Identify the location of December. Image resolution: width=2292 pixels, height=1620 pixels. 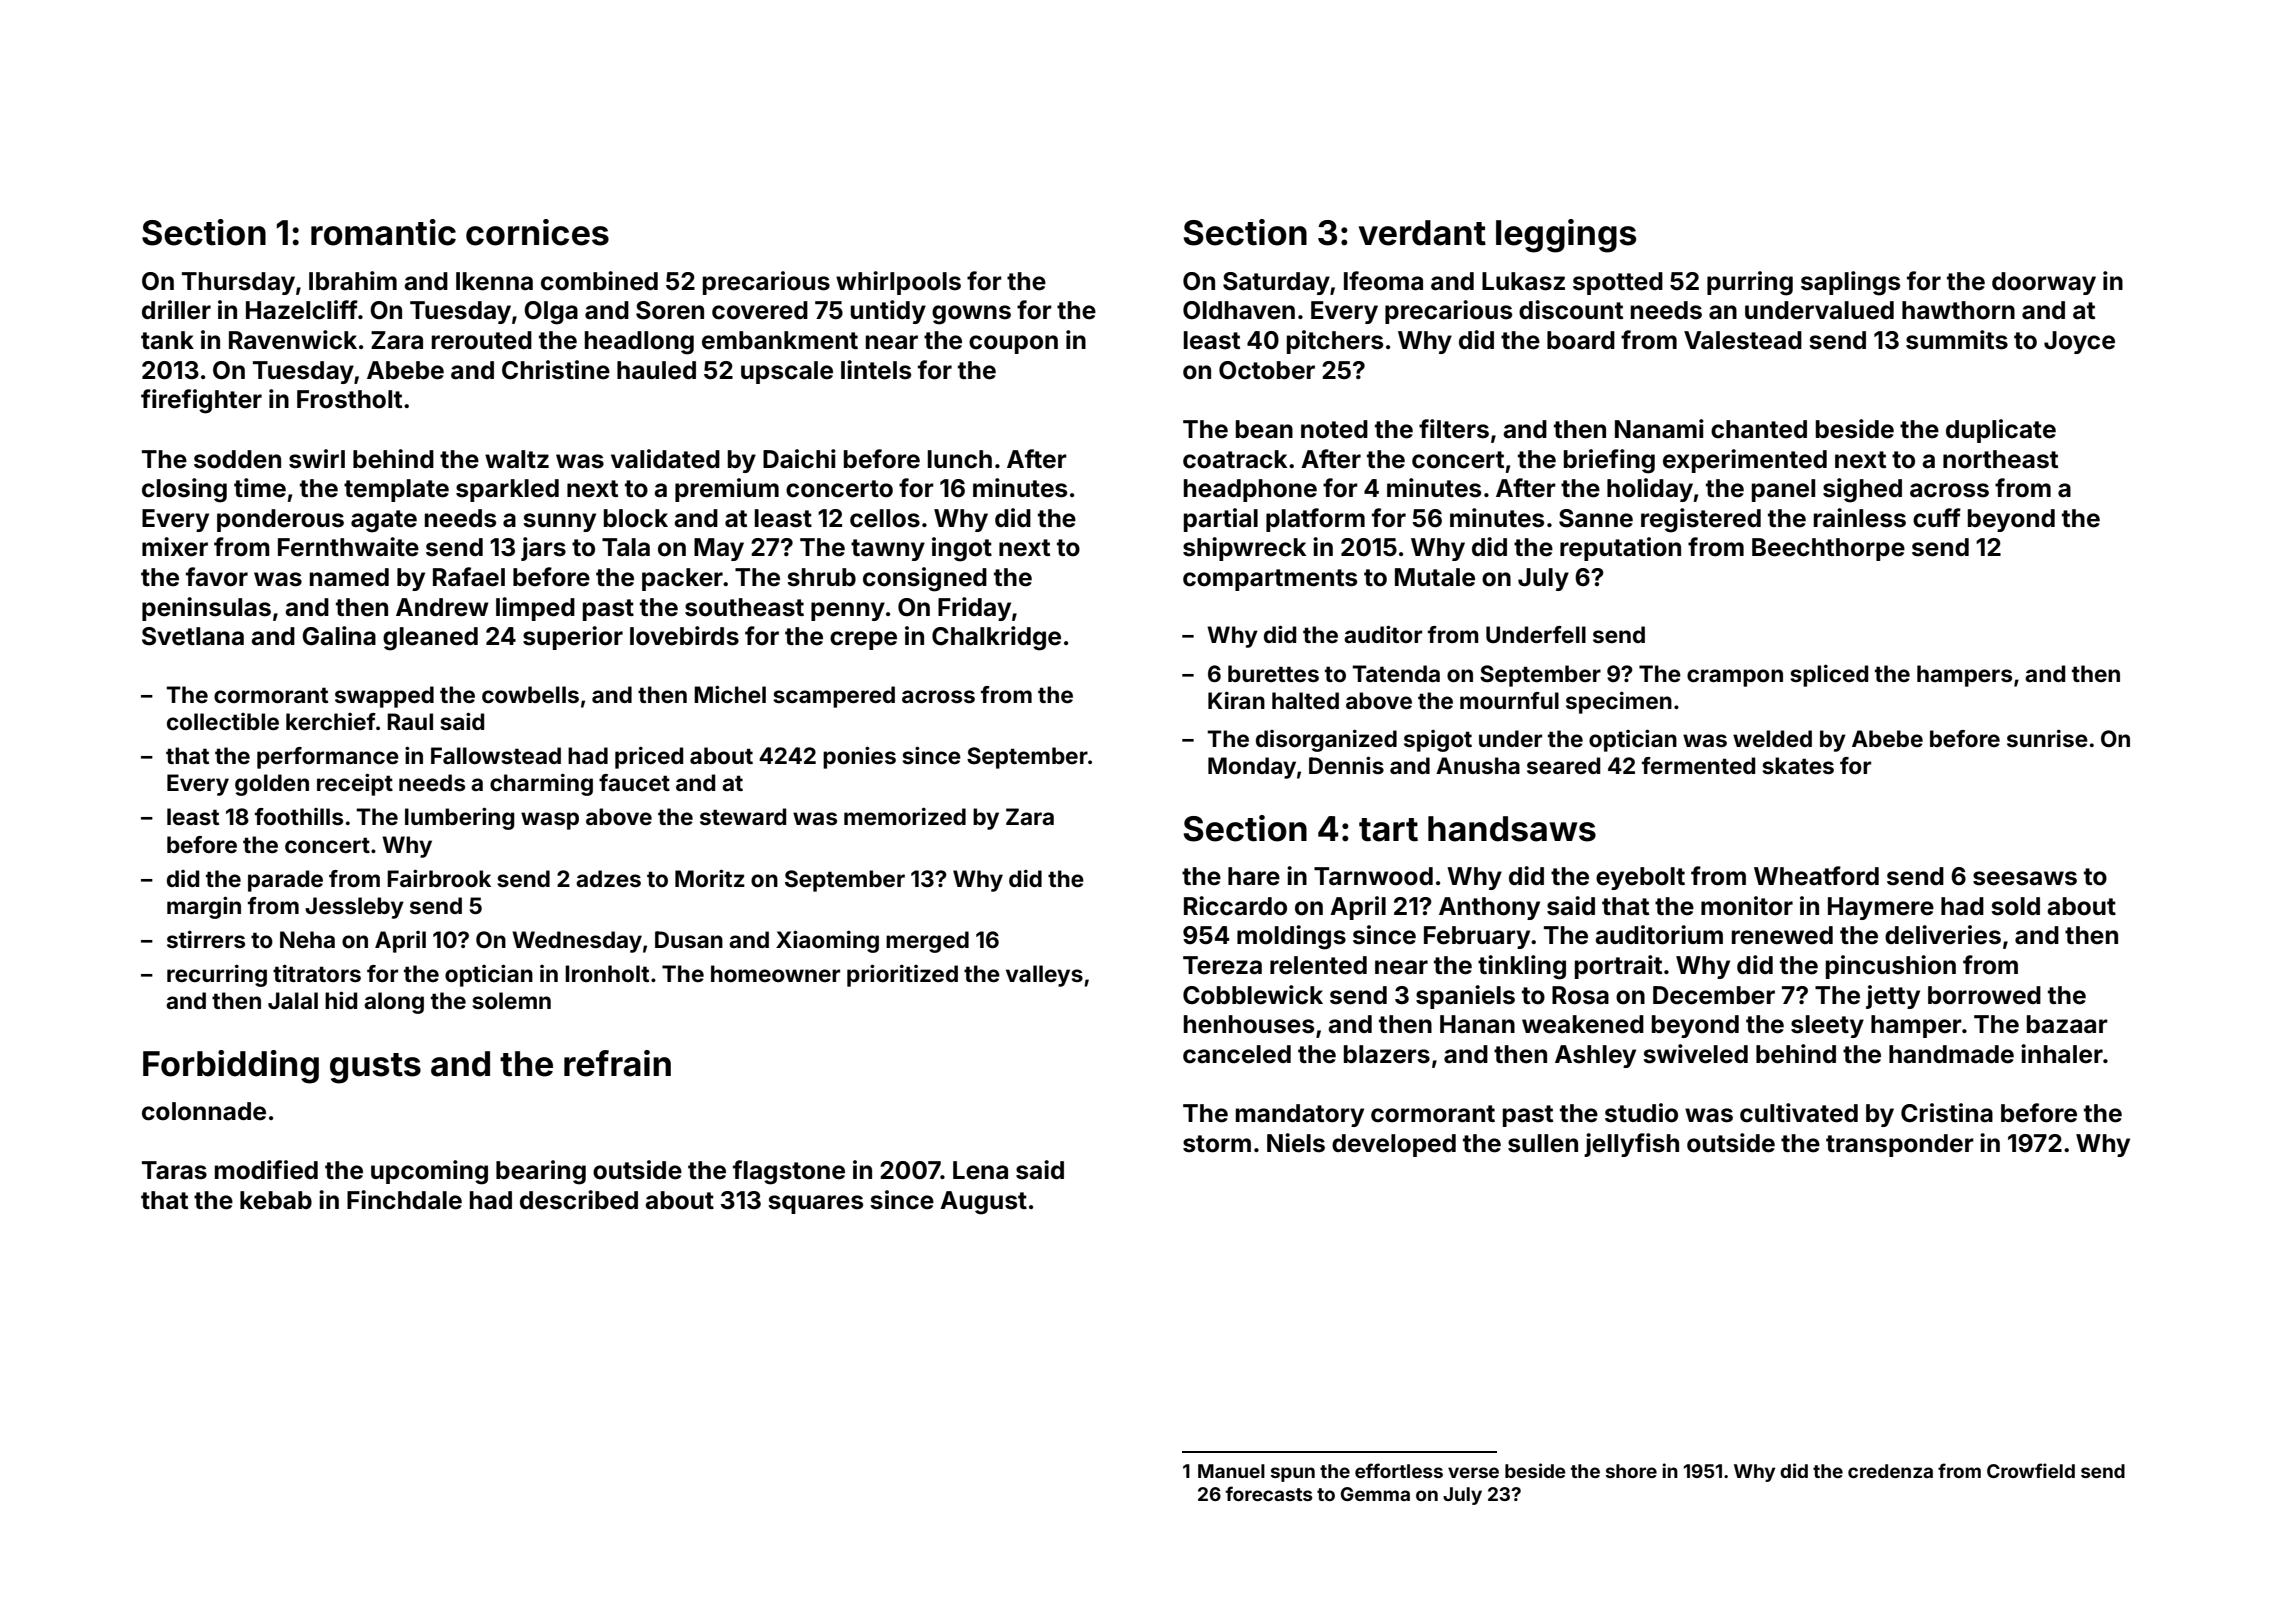
(1714, 995).
